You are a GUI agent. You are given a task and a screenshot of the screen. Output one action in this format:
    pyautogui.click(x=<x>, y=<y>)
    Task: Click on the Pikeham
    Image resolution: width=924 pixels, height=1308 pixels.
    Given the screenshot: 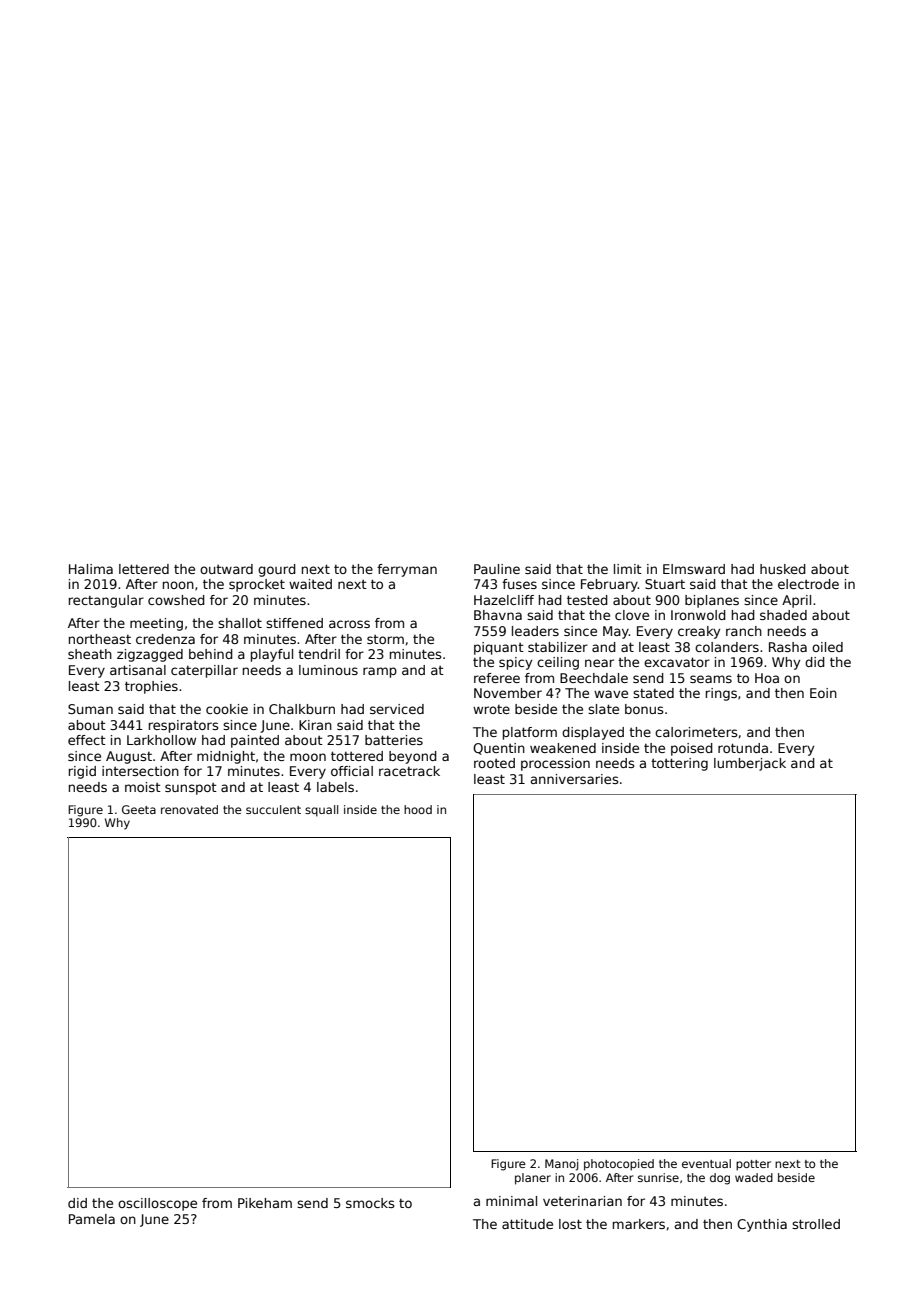 What is the action you would take?
    pyautogui.click(x=265, y=1203)
